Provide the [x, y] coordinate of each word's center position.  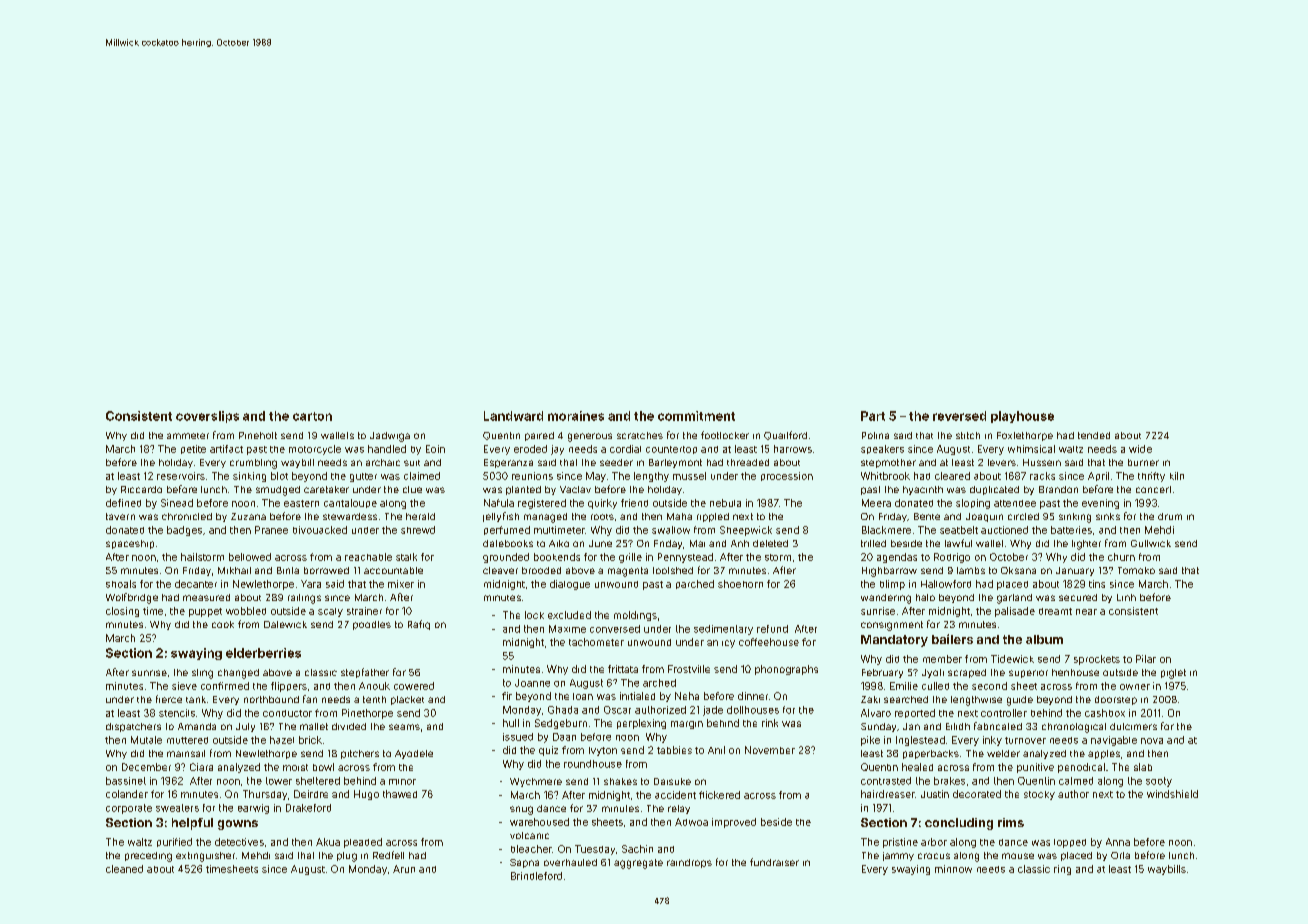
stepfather [365, 673]
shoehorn [740, 584]
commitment [696, 416]
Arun [404, 869]
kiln [1177, 476]
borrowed [326, 570]
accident [675, 795]
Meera [876, 503]
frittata [623, 669]
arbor [934, 842]
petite [193, 449]
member [942, 659]
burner [1143, 462]
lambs [971, 570]
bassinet [126, 781]
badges [184, 531]
